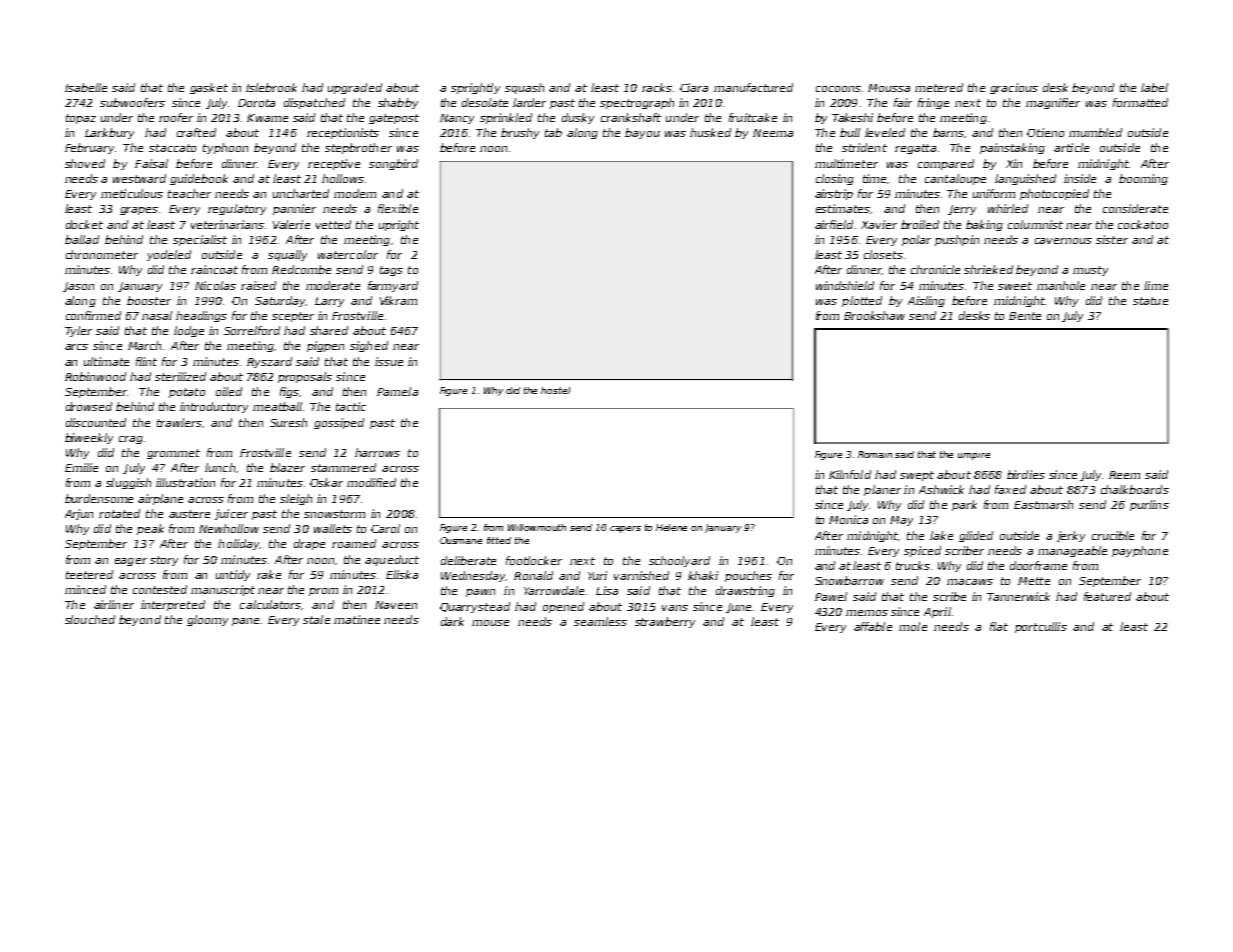 The image size is (1233, 952). I want to click on considerate, so click(1135, 208).
